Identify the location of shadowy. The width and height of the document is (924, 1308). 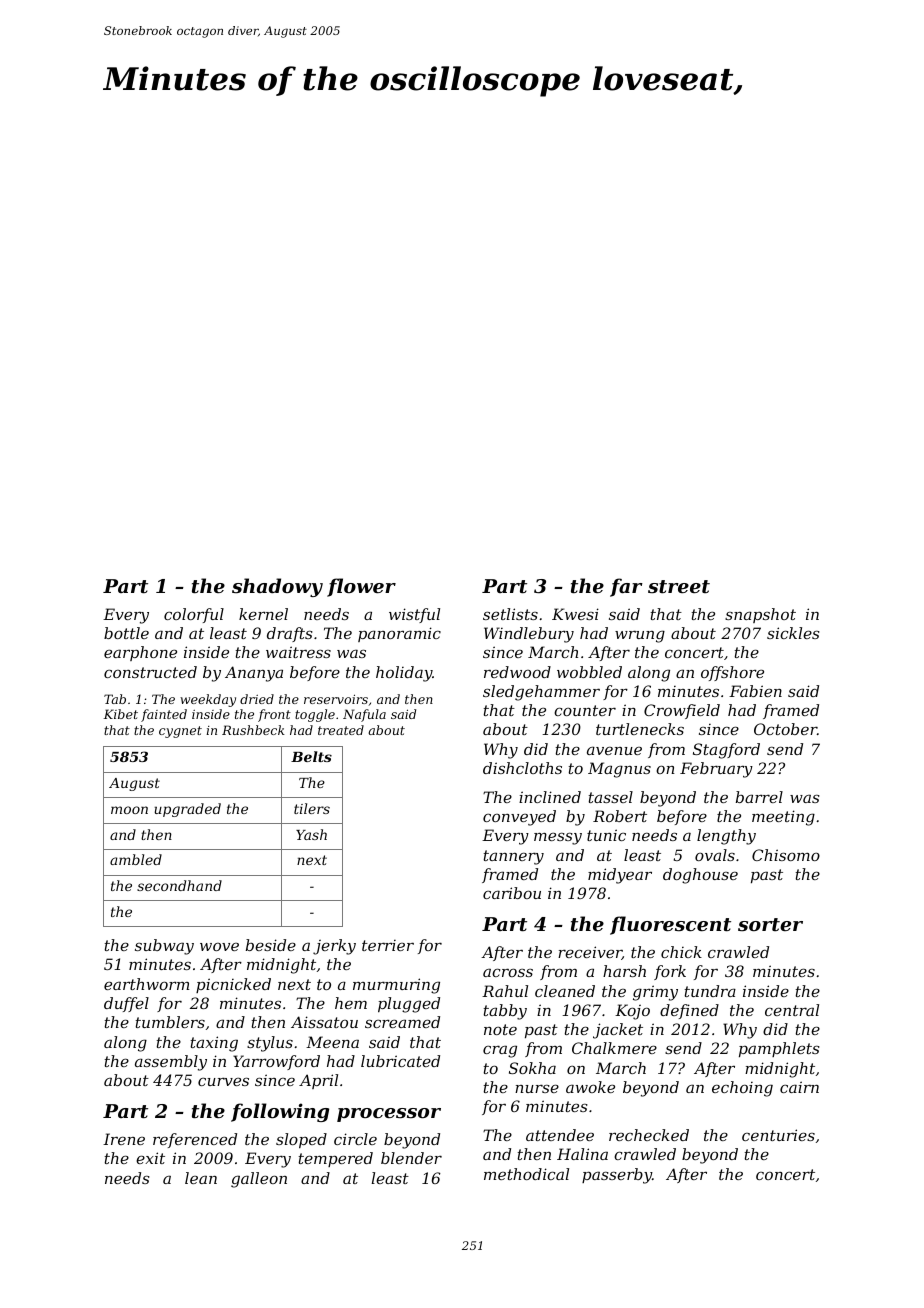
(277, 587).
